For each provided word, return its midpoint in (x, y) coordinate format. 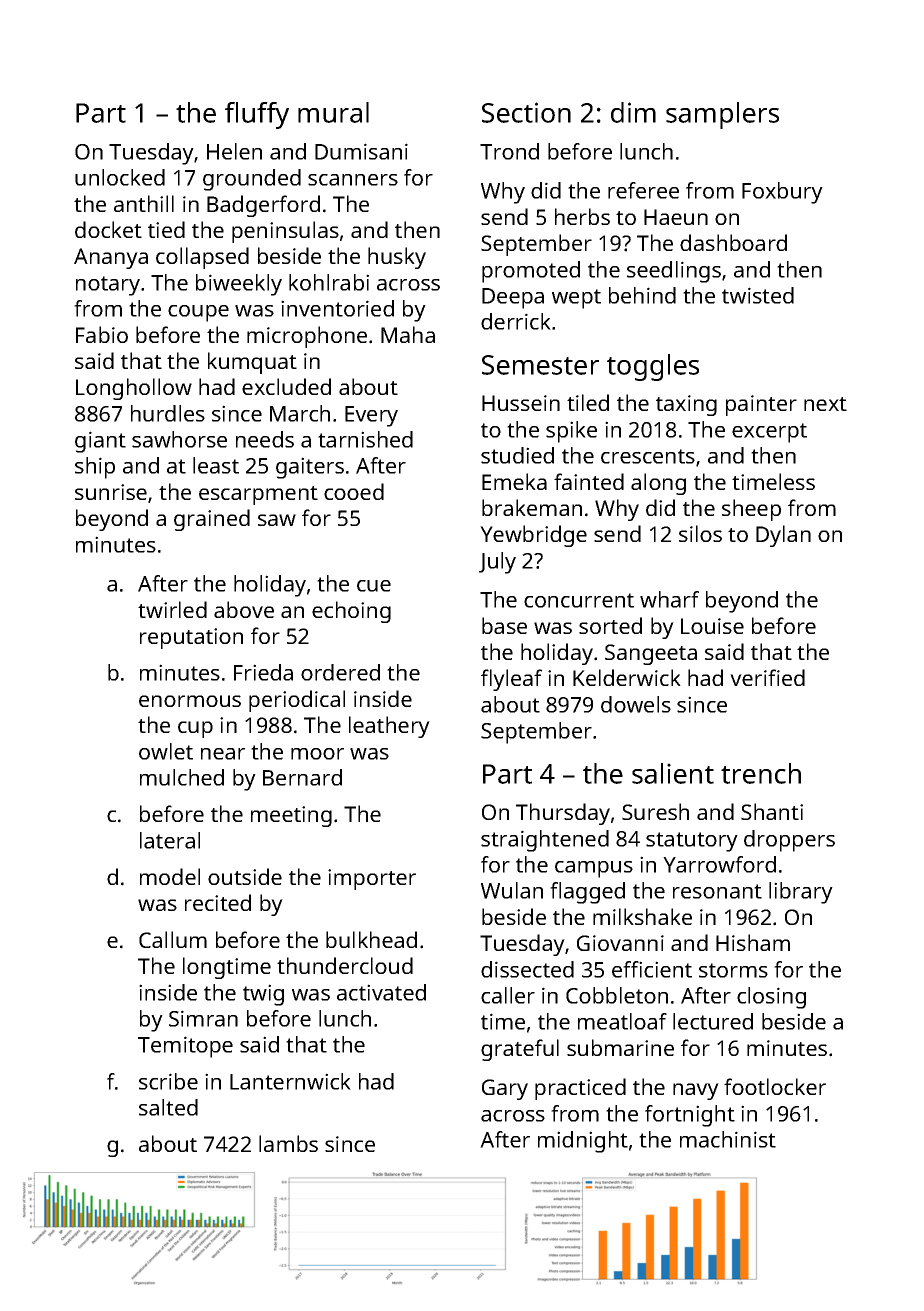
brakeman (532, 507)
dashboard (733, 242)
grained (212, 520)
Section (526, 112)
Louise (712, 626)
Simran (203, 1018)
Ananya (111, 258)
